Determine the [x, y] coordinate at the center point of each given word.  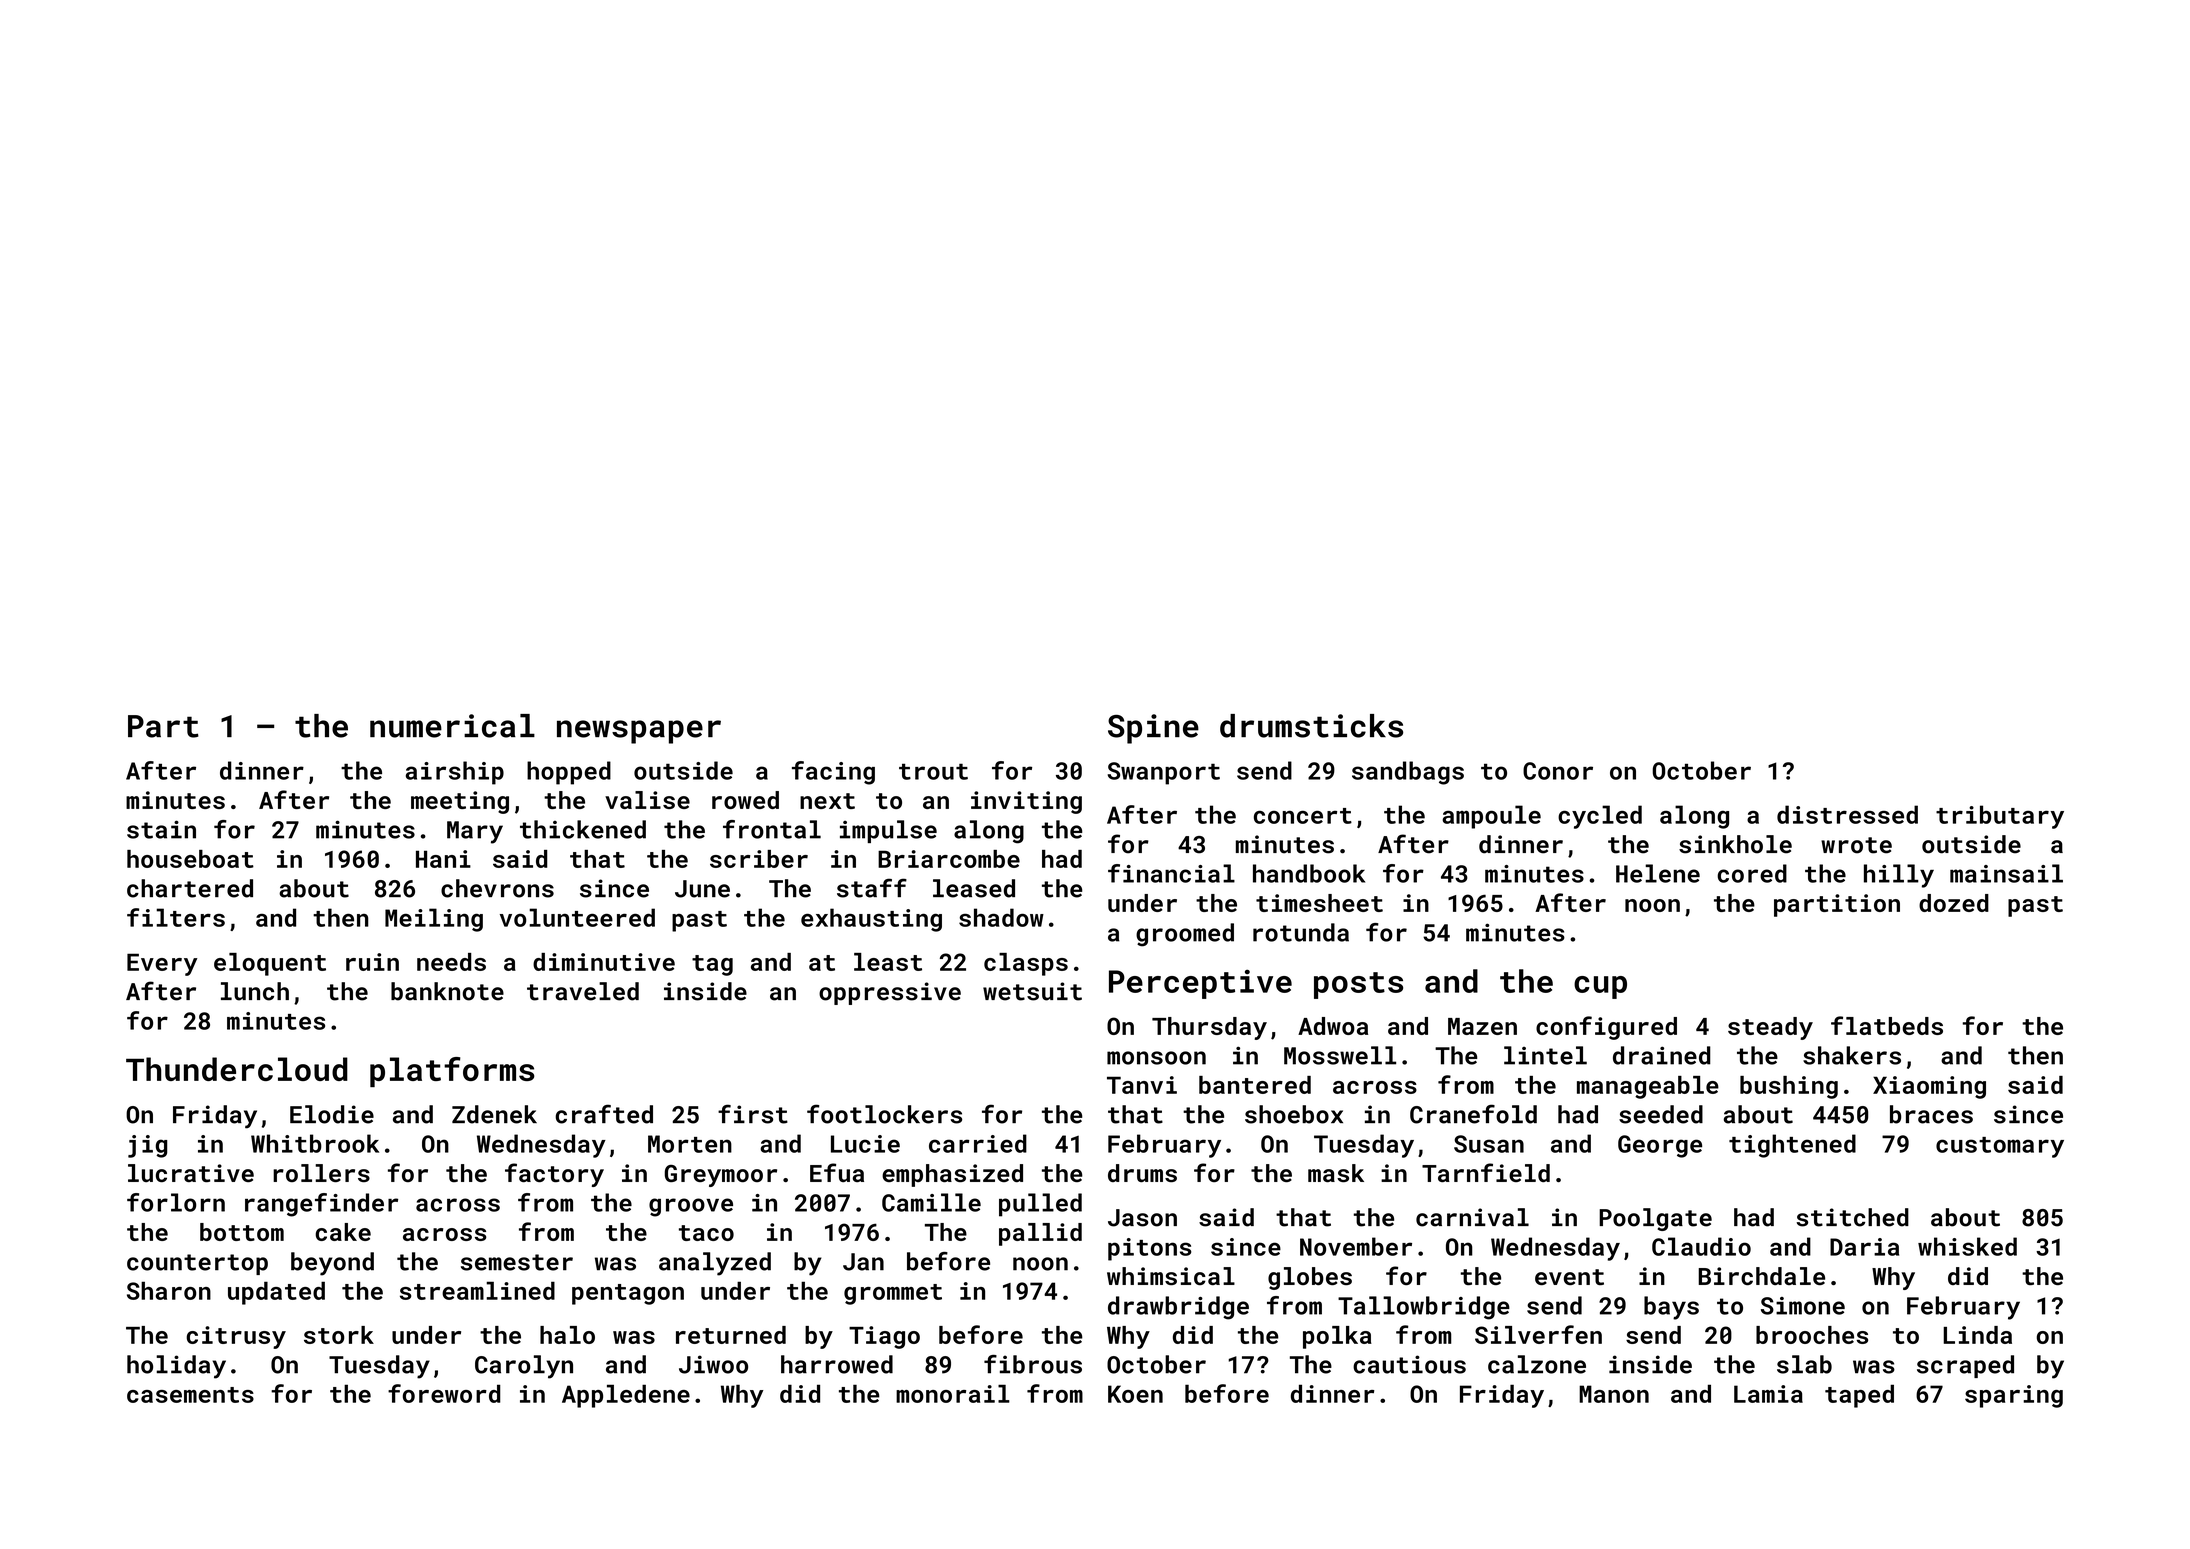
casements [190, 1395]
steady [1770, 1028]
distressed [1847, 814]
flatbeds [1887, 1025]
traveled [583, 991]
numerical [452, 726]
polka [1337, 1337]
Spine [1153, 729]
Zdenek [494, 1114]
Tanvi [1142, 1085]
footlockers [884, 1114]
